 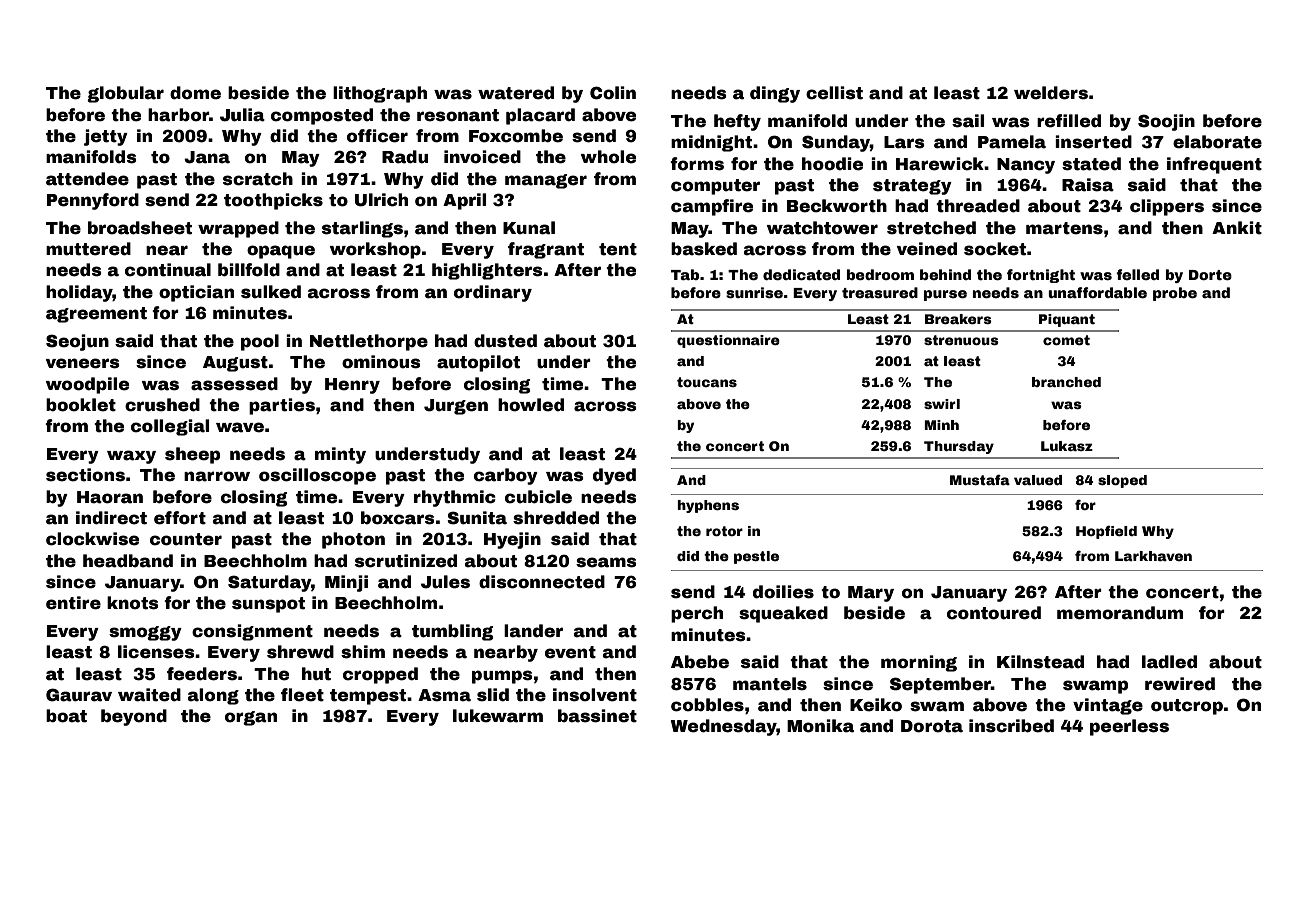 I want to click on memorandum, so click(x=1120, y=613).
